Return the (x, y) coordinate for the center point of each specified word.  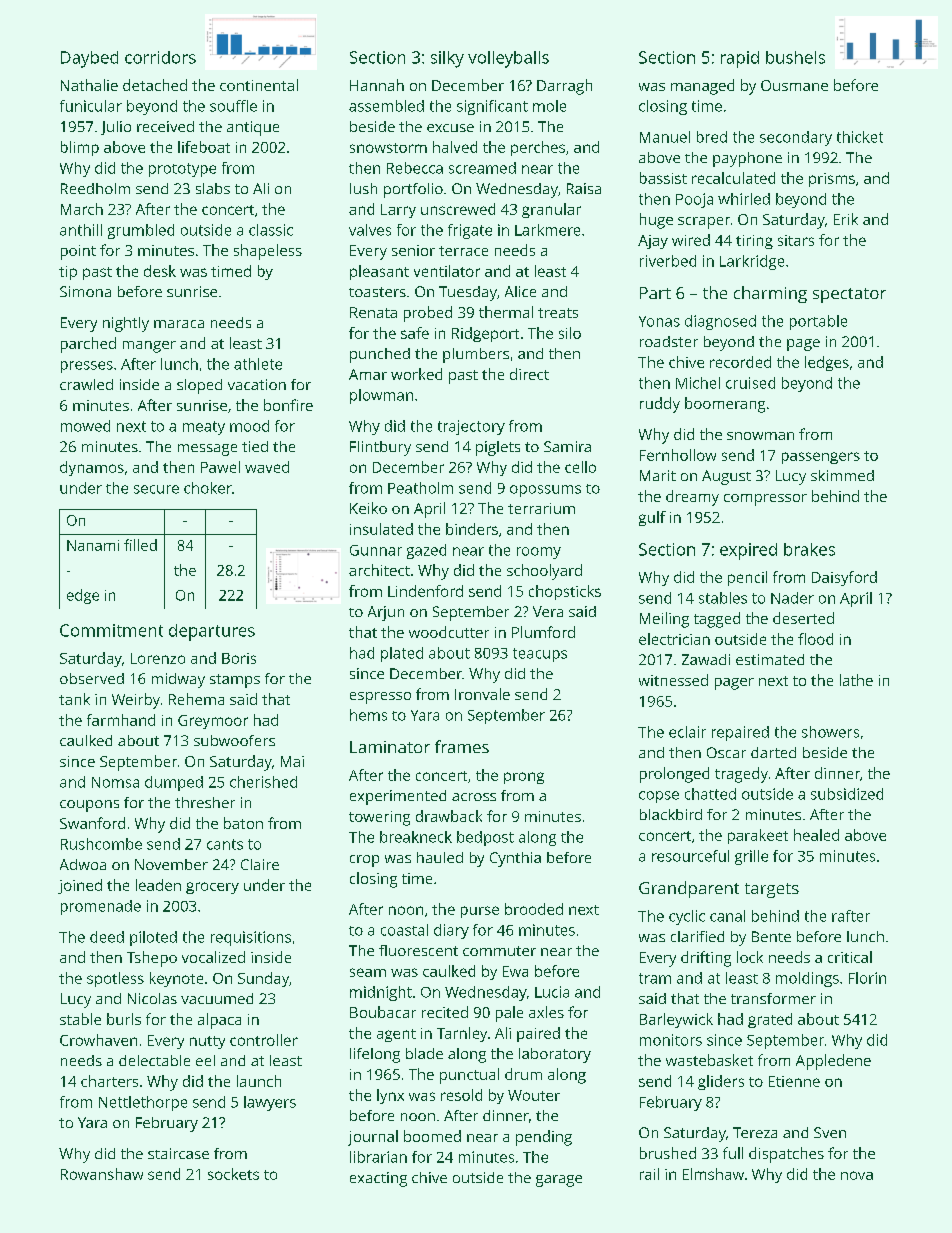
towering (379, 818)
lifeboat (204, 147)
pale (509, 1014)
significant (492, 107)
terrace (463, 251)
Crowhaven (98, 1040)
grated (770, 1020)
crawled (86, 384)
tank (74, 699)
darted (773, 752)
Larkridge (752, 262)
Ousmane (794, 85)
